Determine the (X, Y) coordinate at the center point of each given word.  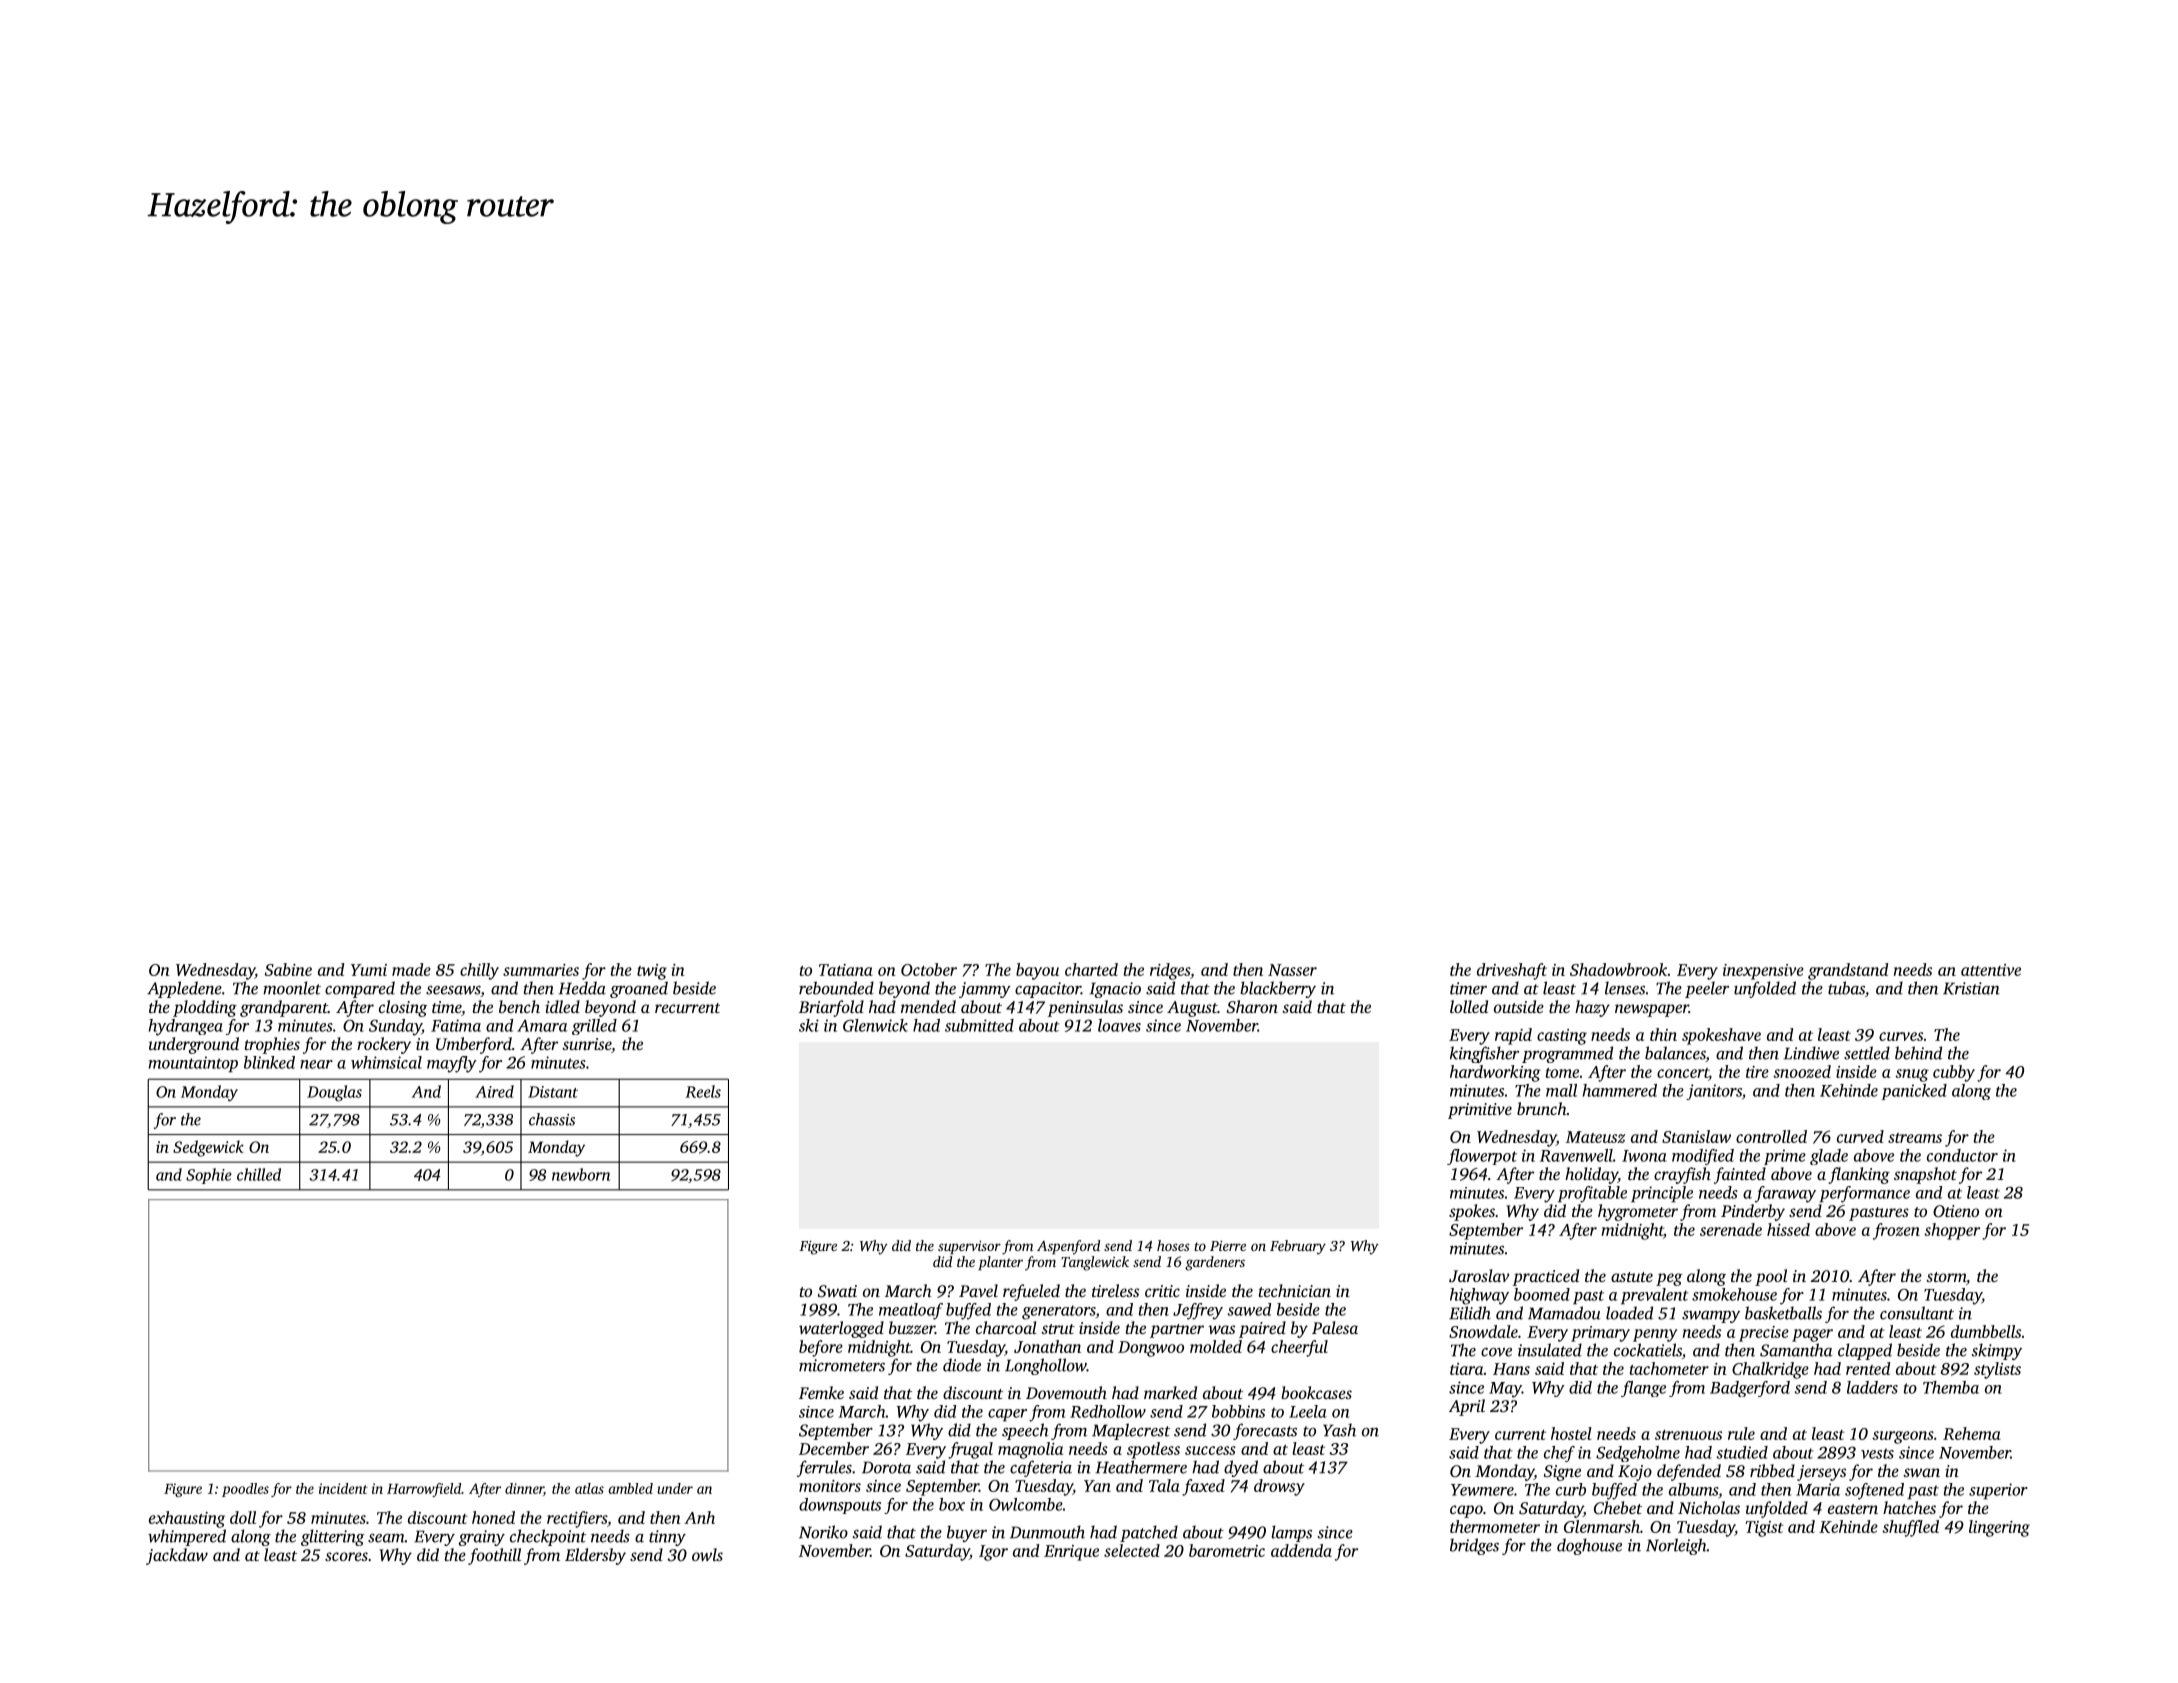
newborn (581, 1174)
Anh (699, 1517)
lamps (1291, 1533)
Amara (542, 1025)
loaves (1119, 1025)
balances (1675, 1054)
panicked (1914, 1092)
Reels (703, 1091)
